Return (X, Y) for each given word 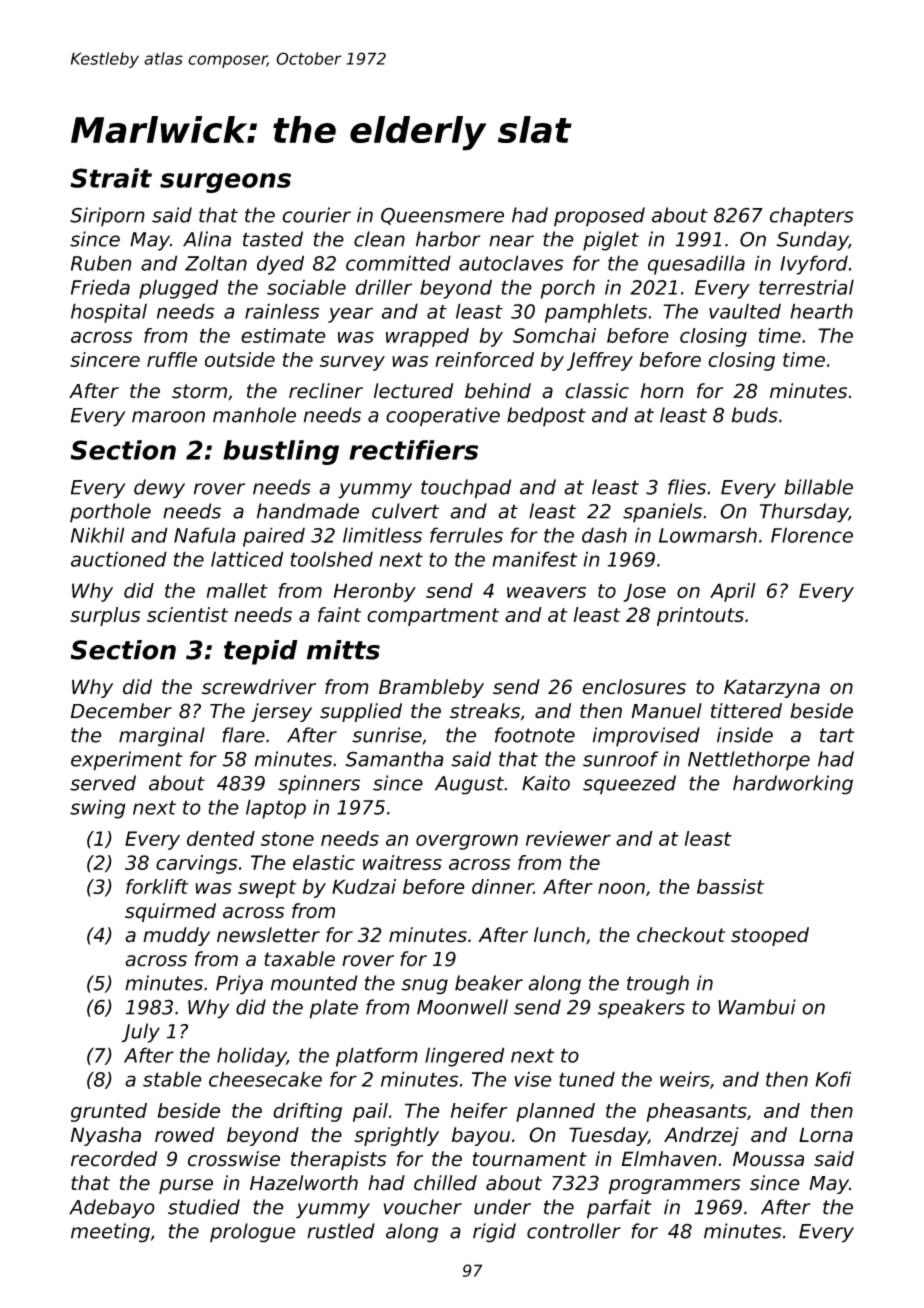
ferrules (466, 535)
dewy (159, 489)
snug (425, 987)
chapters (812, 217)
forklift (157, 886)
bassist (730, 886)
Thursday (804, 513)
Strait (111, 178)
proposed (599, 217)
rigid (494, 1233)
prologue (253, 1233)
